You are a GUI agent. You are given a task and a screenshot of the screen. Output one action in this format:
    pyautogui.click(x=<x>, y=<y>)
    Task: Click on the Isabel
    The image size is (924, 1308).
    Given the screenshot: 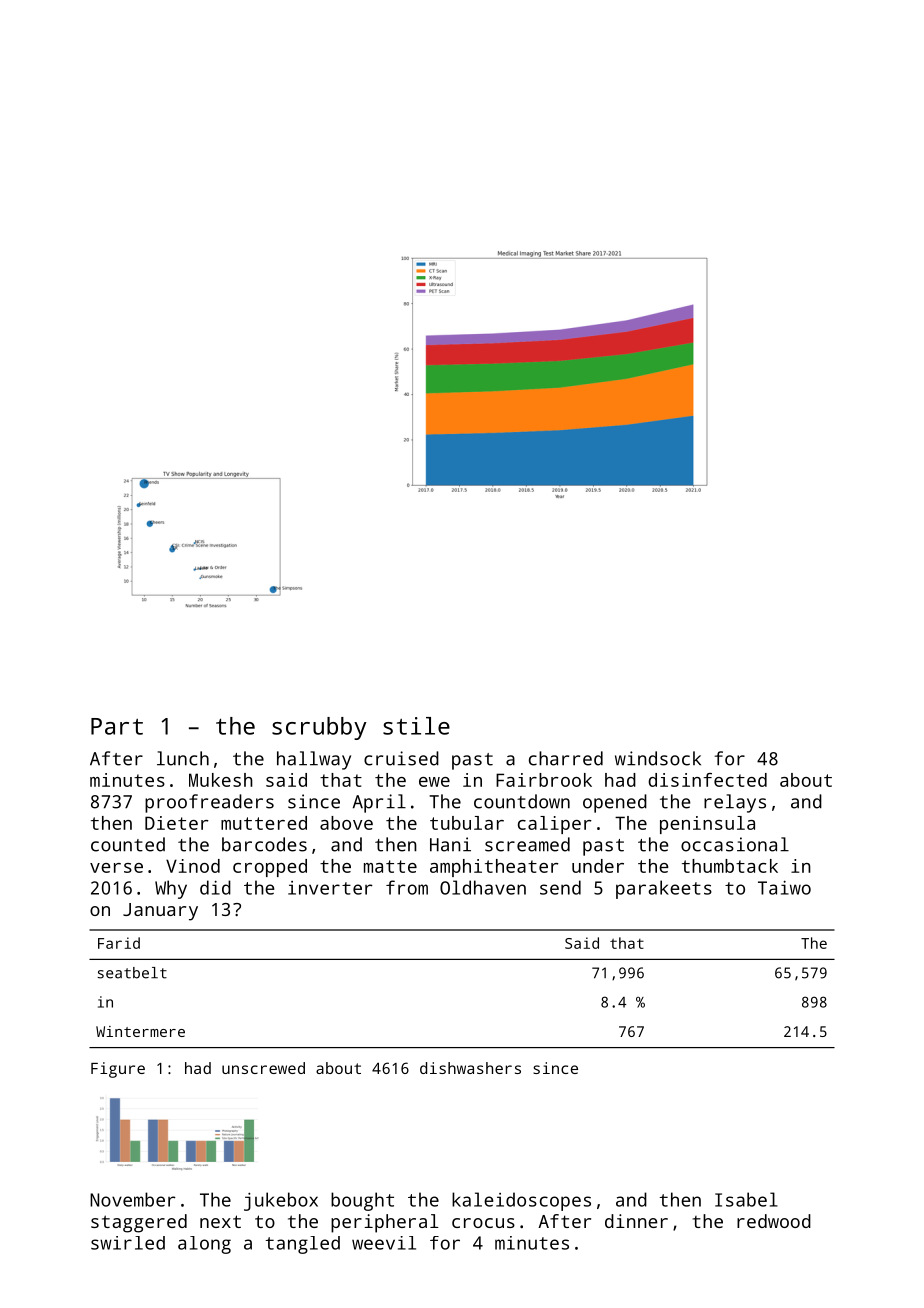 What is the action you would take?
    pyautogui.click(x=746, y=1199)
